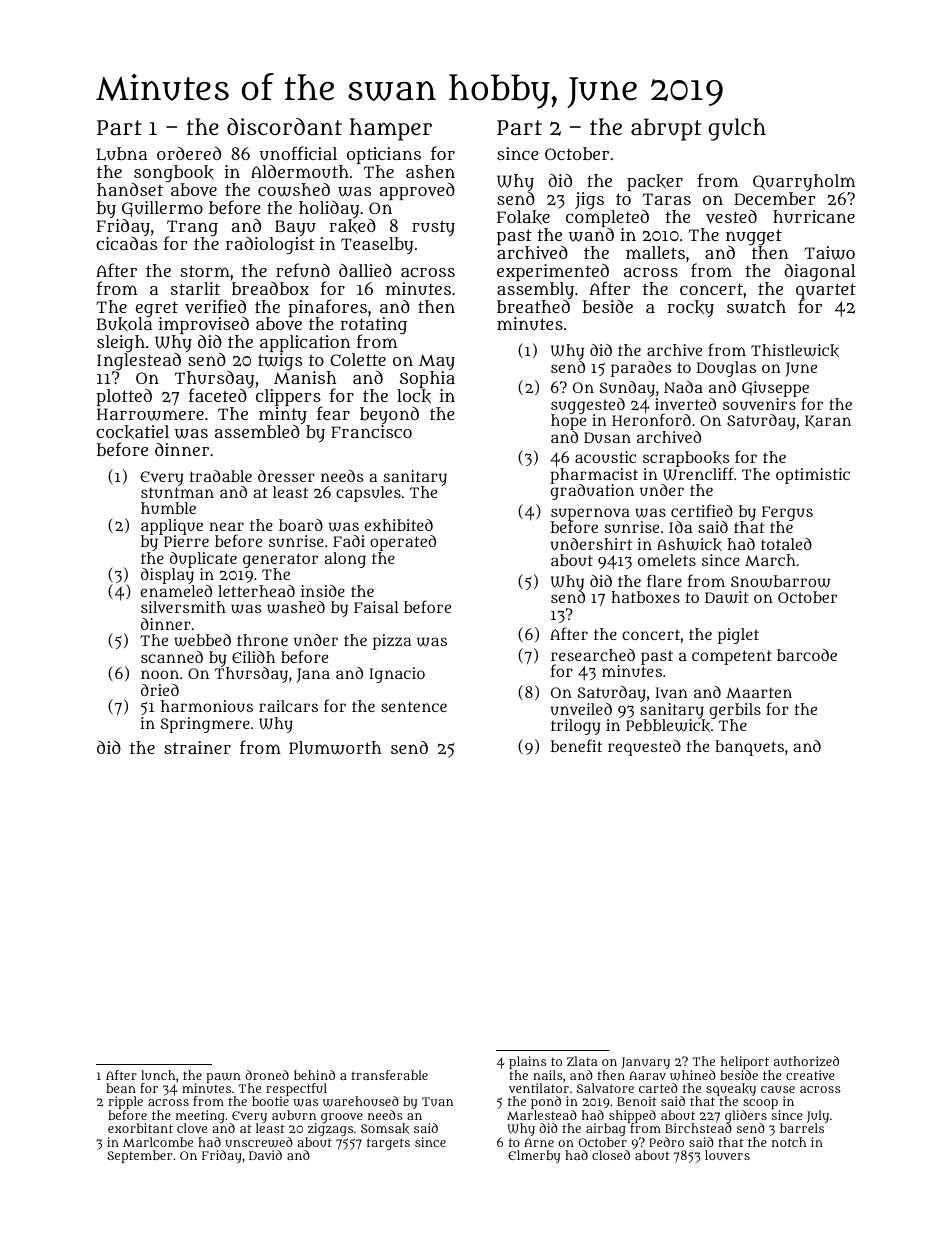 Image resolution: width=952 pixels, height=1233 pixels. I want to click on meeting, so click(200, 1117).
